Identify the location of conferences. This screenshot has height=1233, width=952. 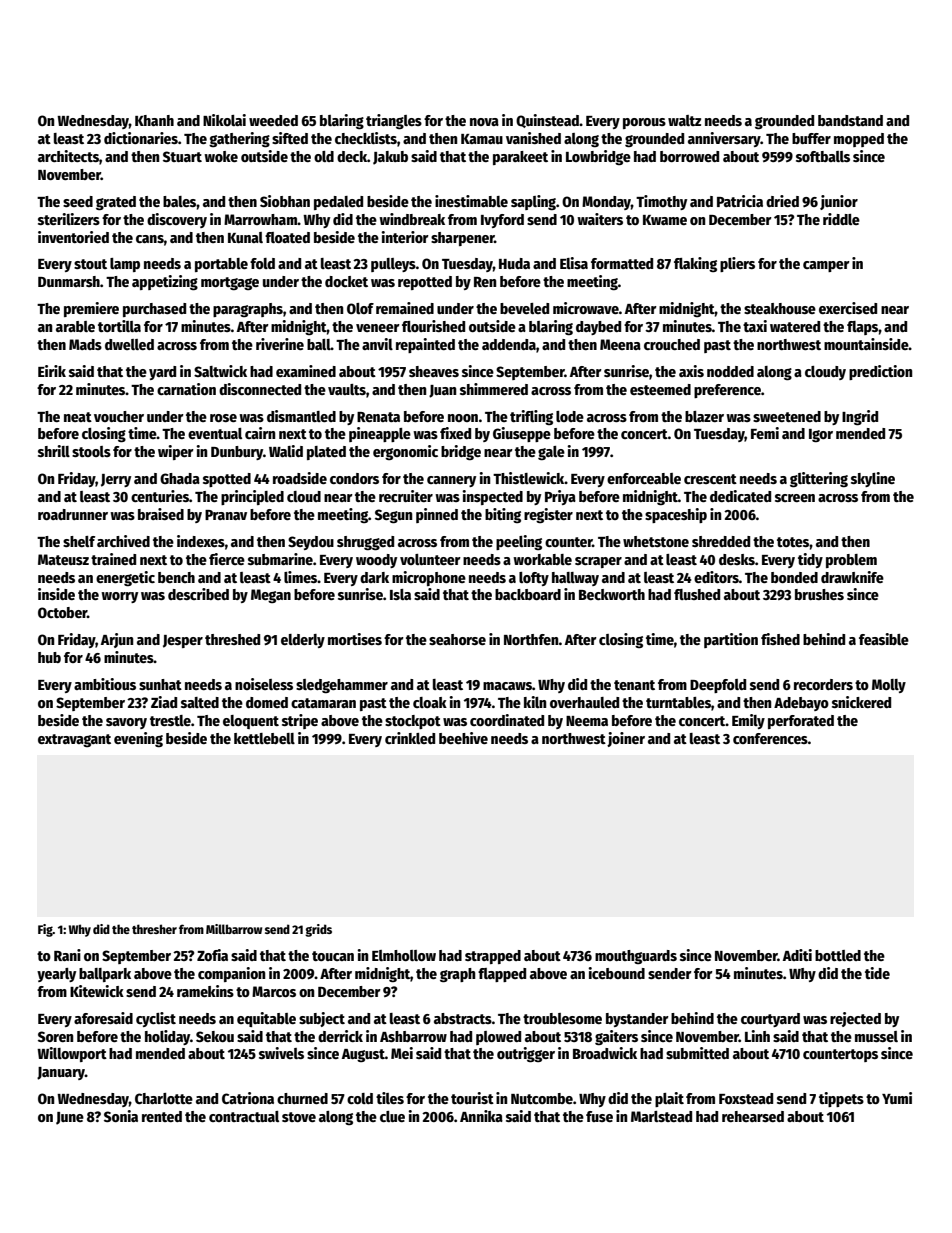
(770, 738).
